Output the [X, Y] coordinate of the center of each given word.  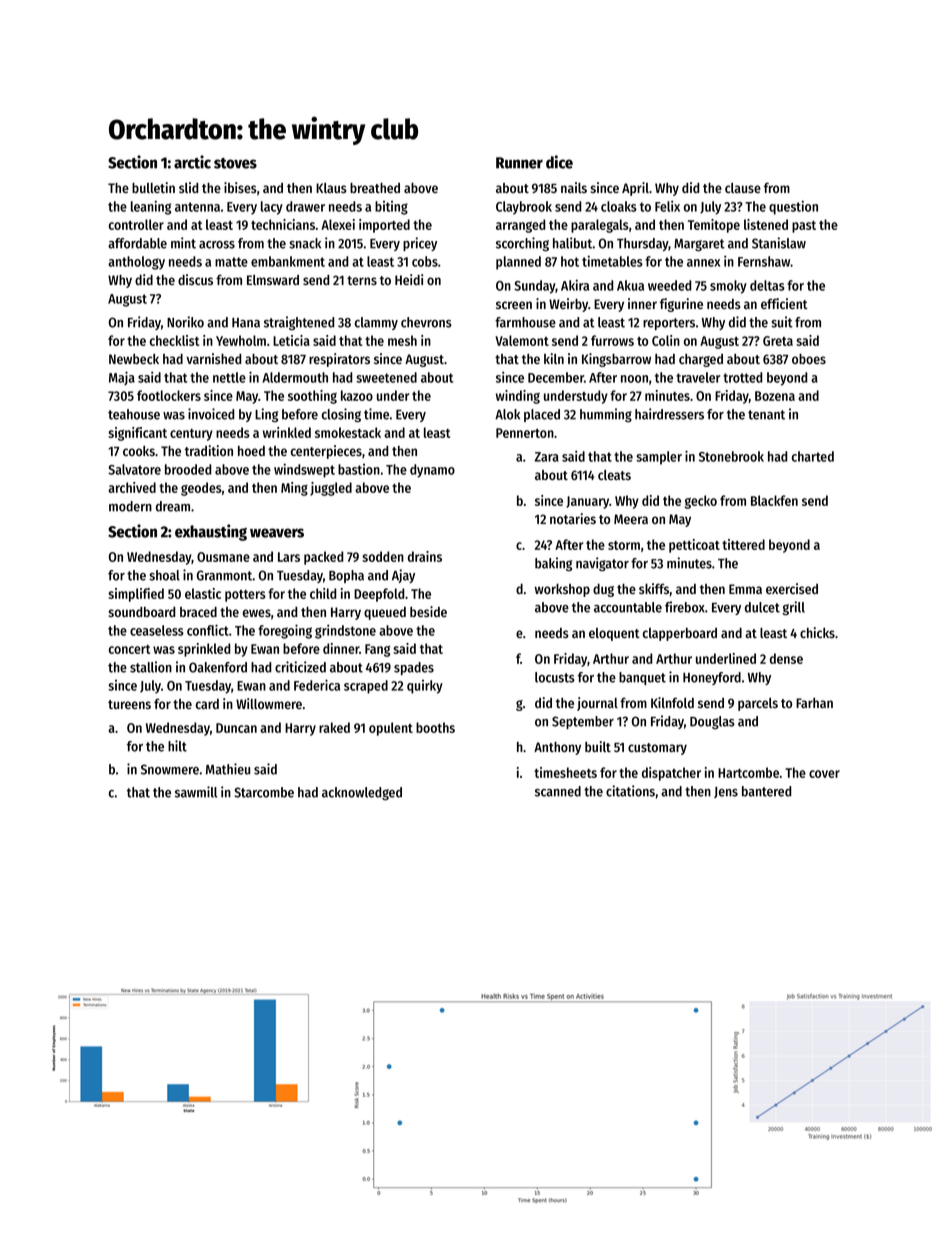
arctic [192, 162]
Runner [519, 163]
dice [559, 162]
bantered [767, 791]
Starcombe [264, 792]
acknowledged [362, 793]
